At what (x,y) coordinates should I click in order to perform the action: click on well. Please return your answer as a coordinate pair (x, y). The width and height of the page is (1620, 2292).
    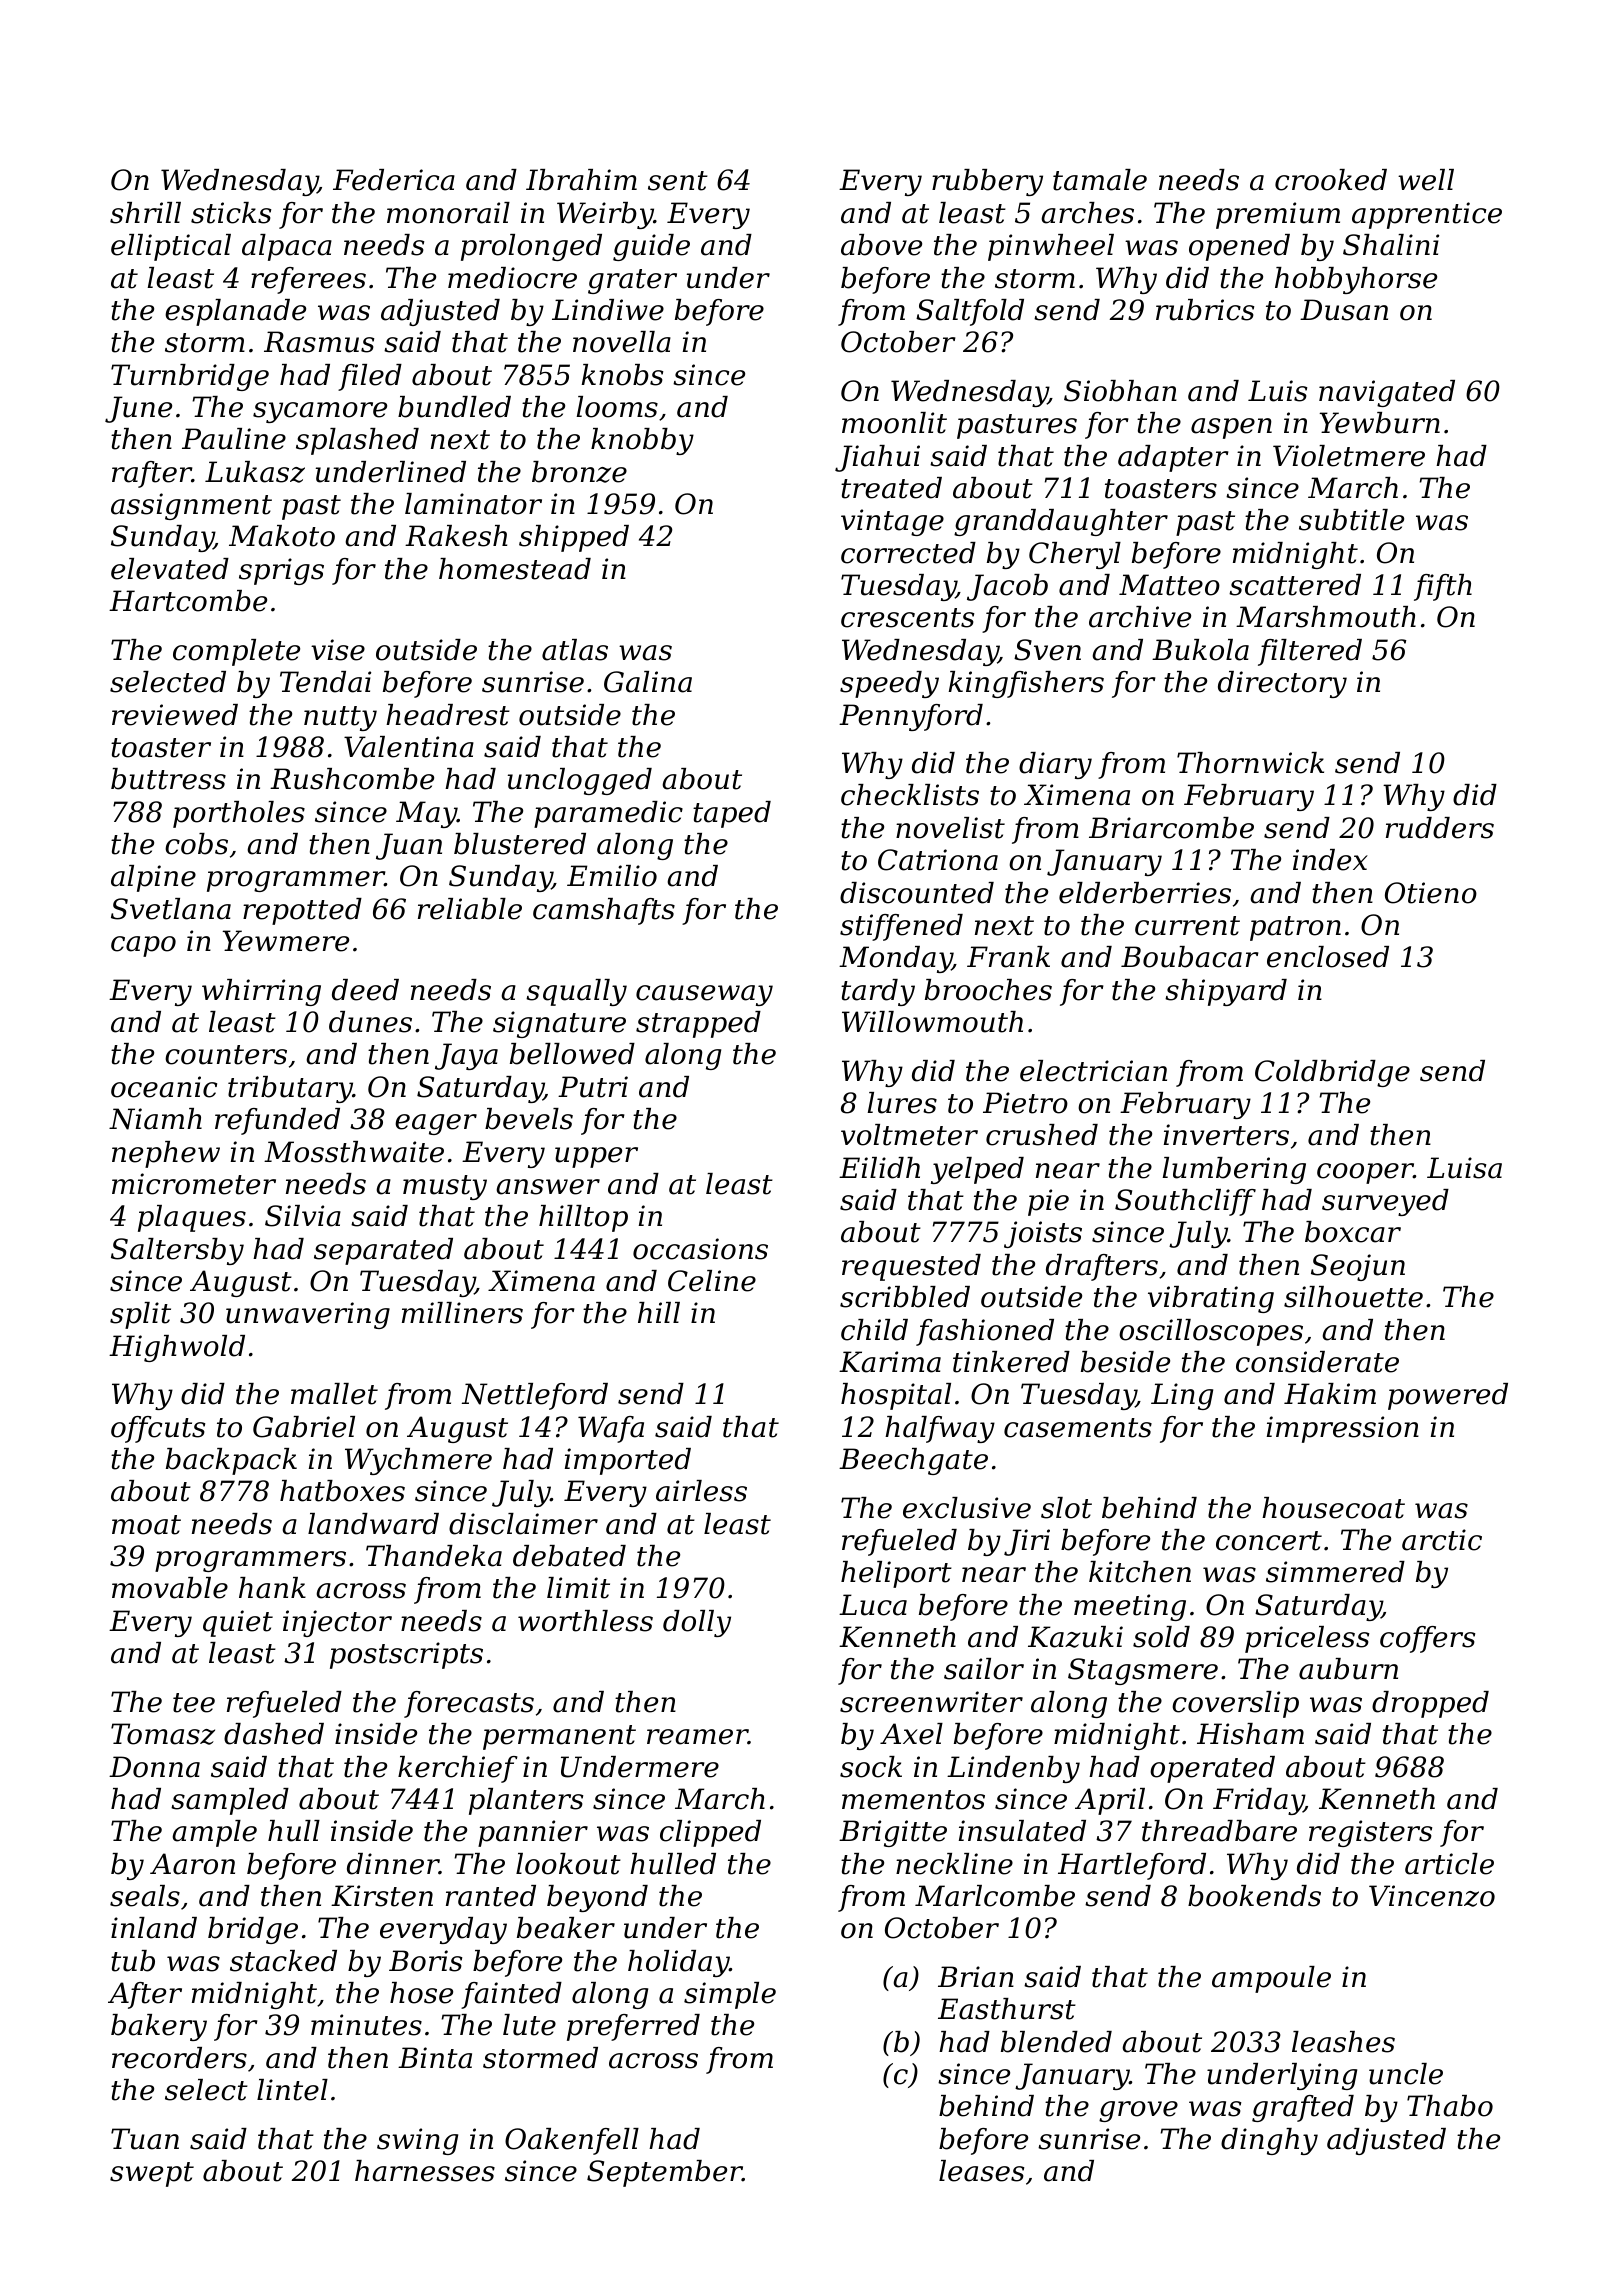
    Looking at the image, I should click on (1426, 180).
